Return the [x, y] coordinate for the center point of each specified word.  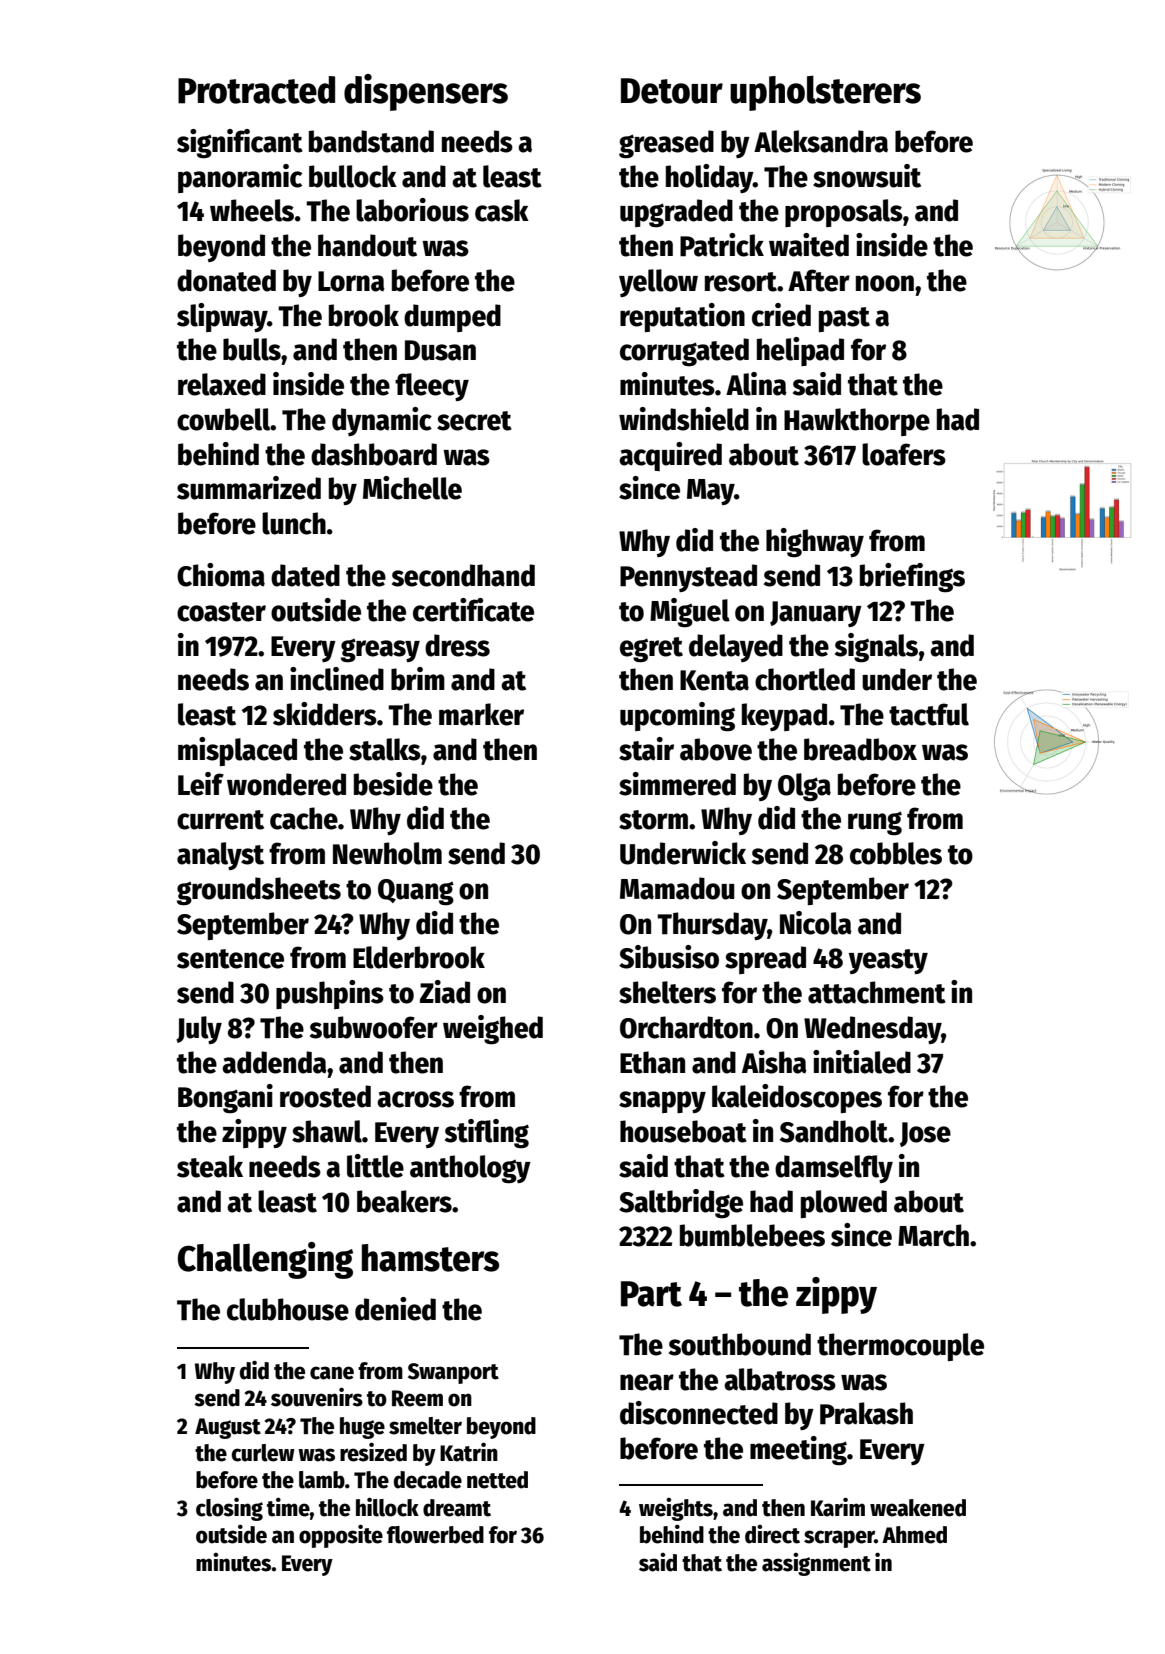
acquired [670, 456]
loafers [904, 454]
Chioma [221, 575]
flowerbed [435, 1535]
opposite [341, 1536]
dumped [452, 318]
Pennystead [688, 578]
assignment [816, 1564]
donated [226, 280]
